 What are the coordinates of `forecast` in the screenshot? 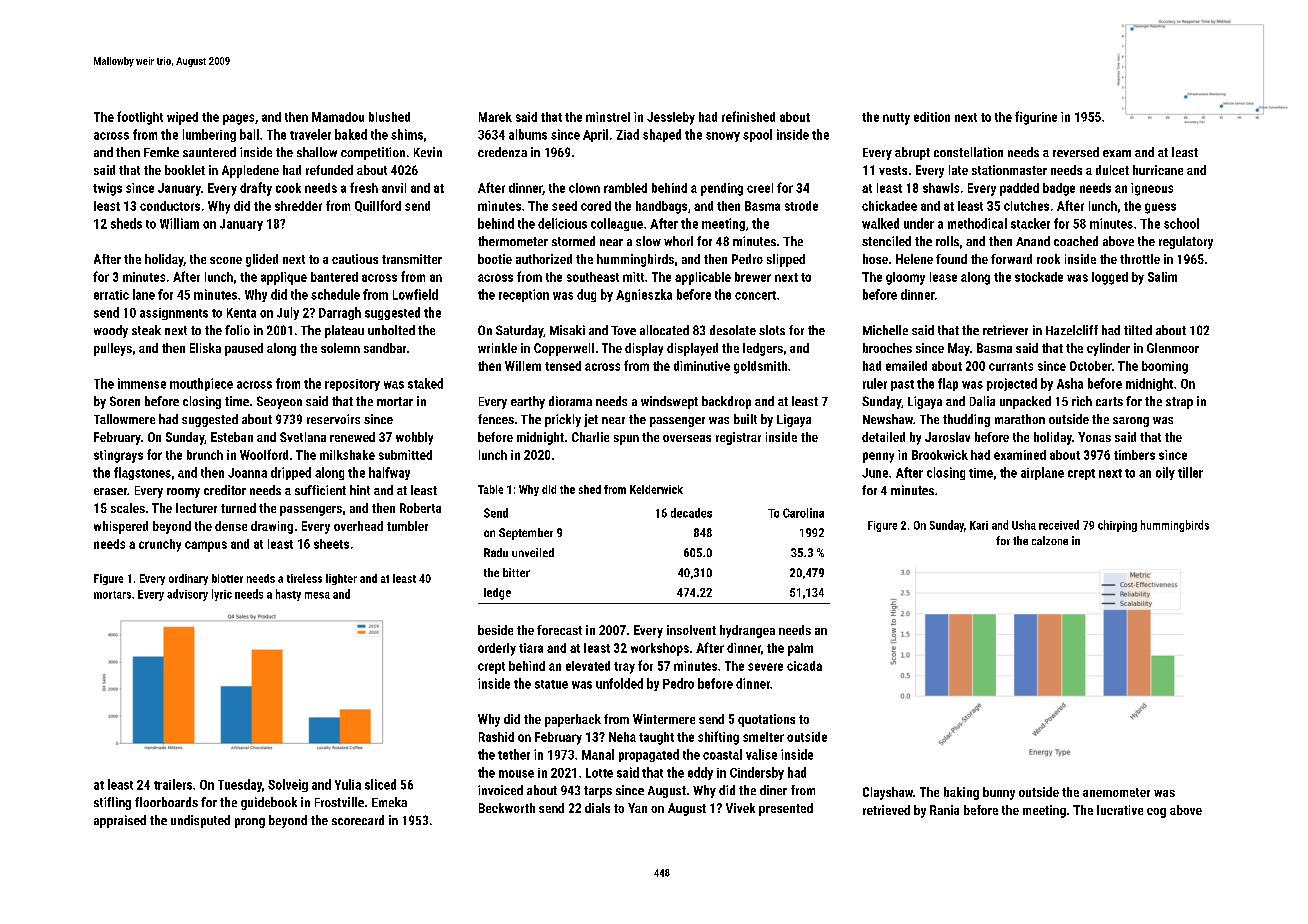 It's located at (559, 630).
